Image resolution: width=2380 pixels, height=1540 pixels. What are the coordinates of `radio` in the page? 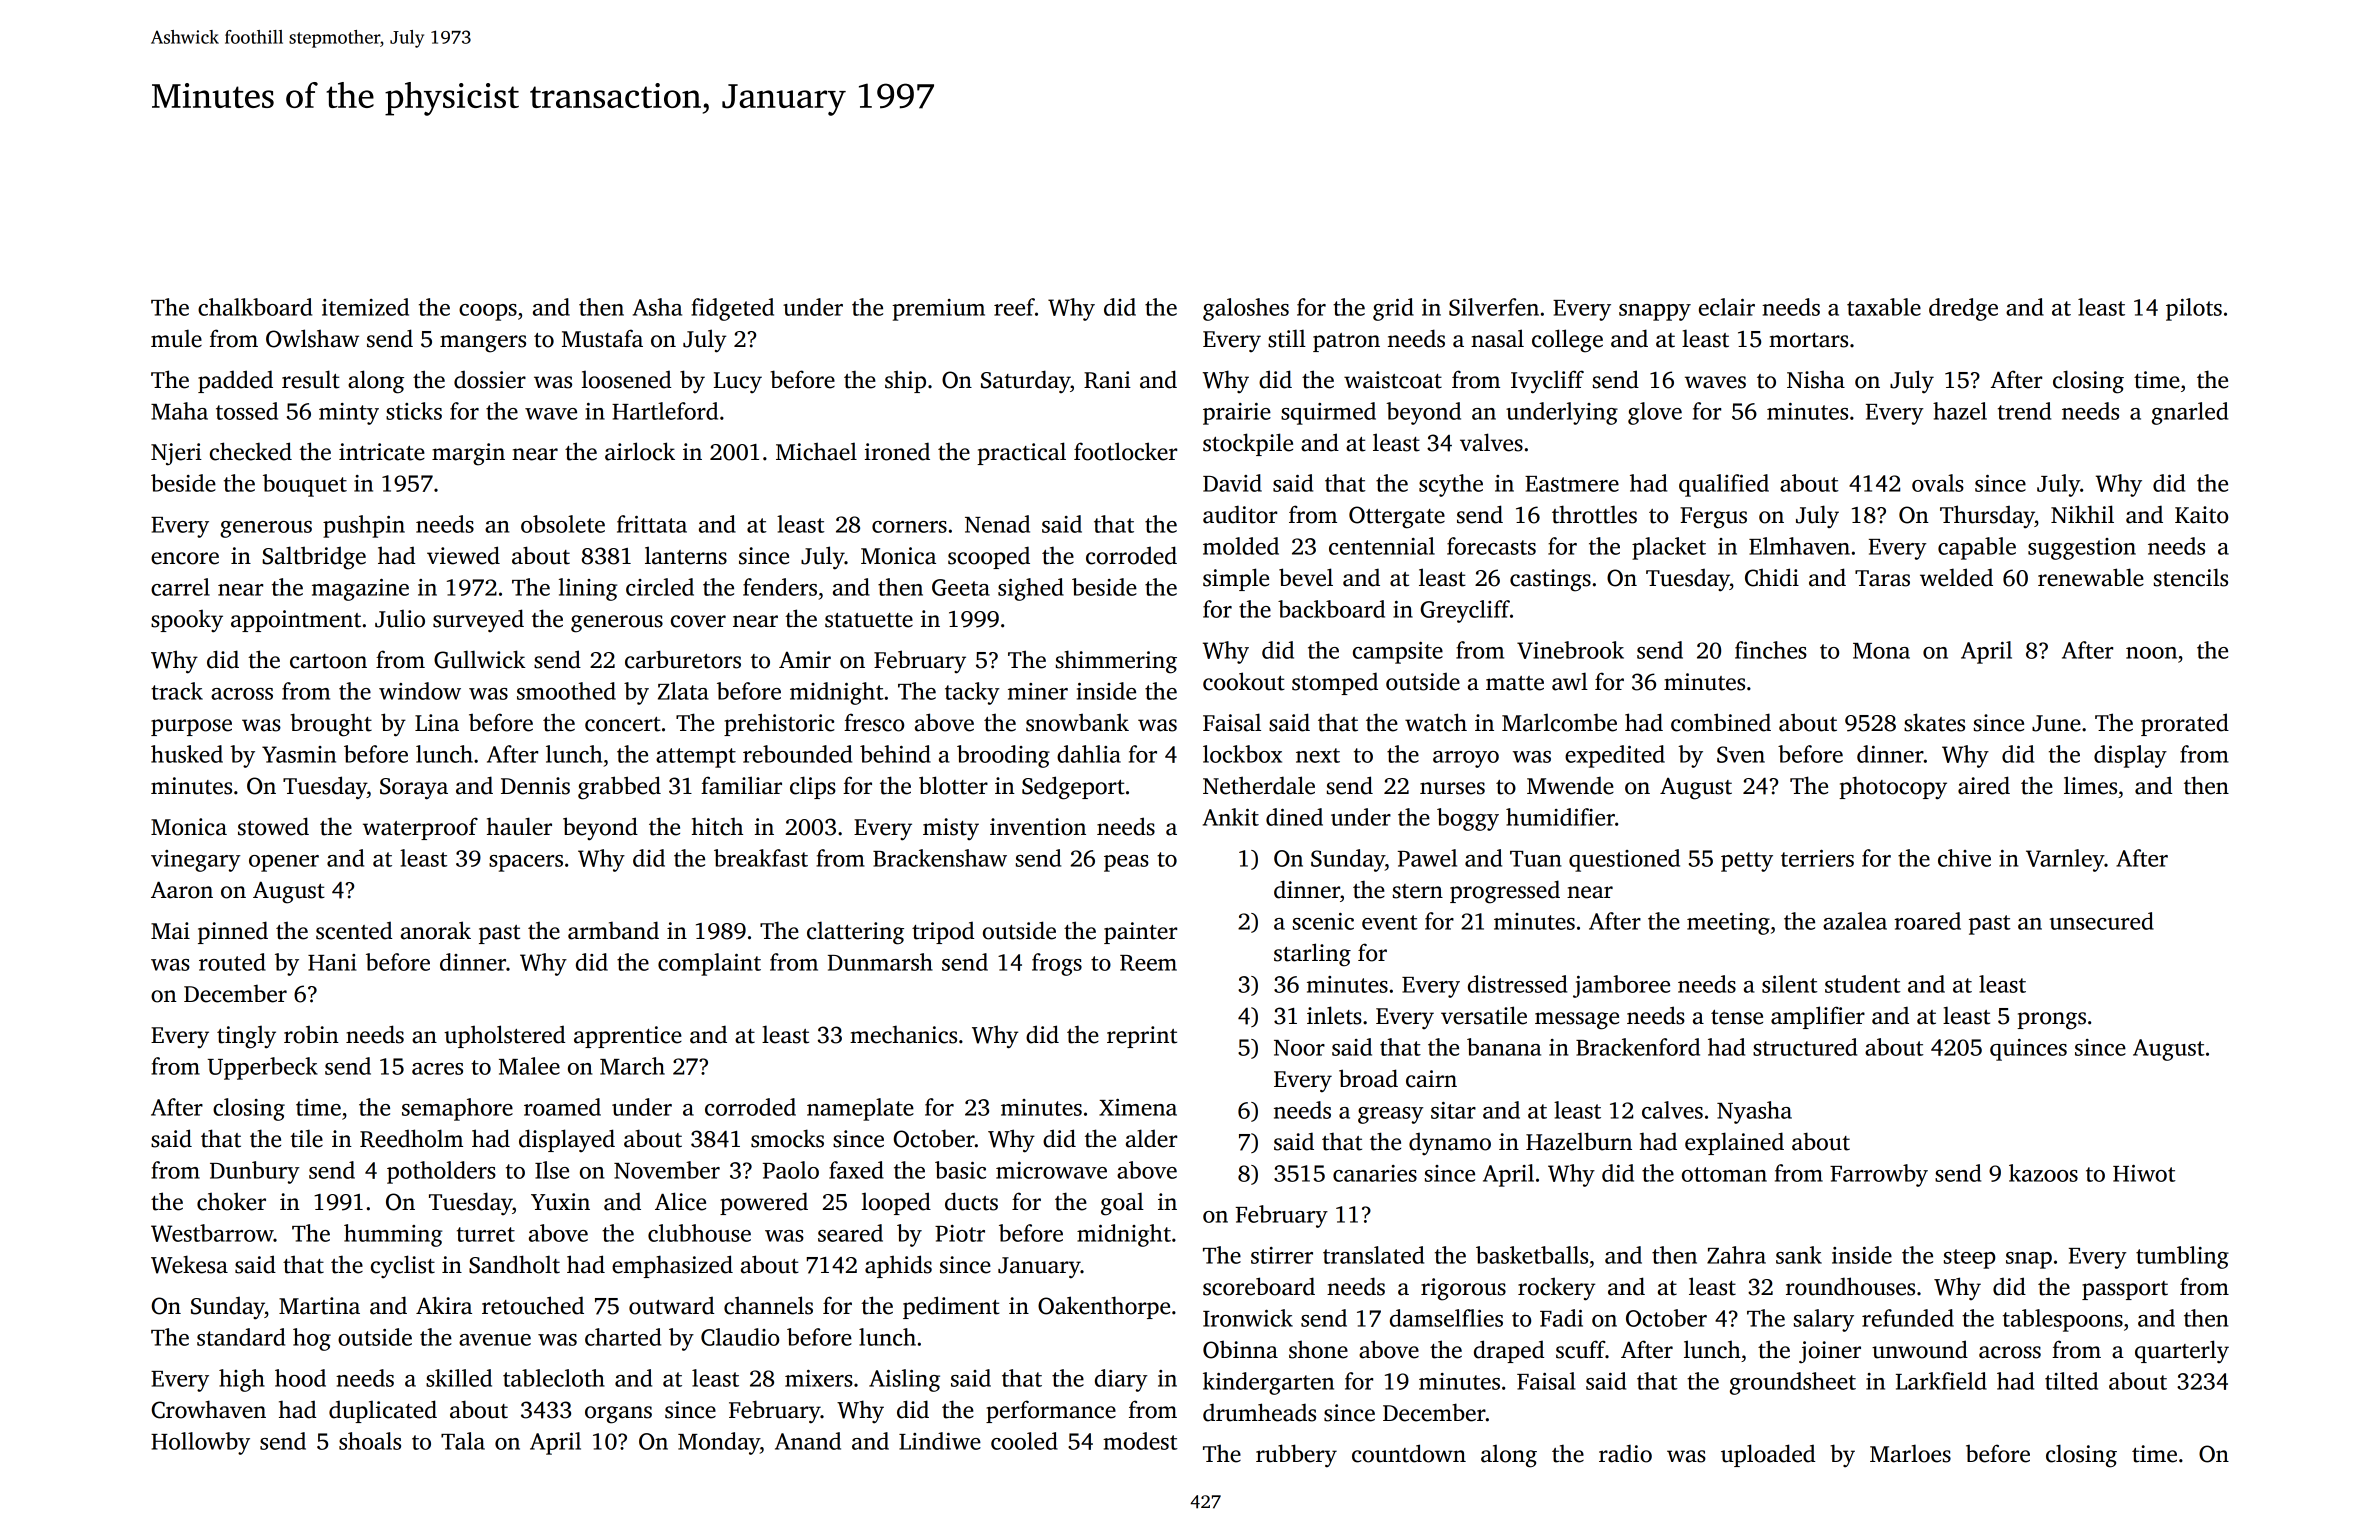 It's located at (1625, 1453).
